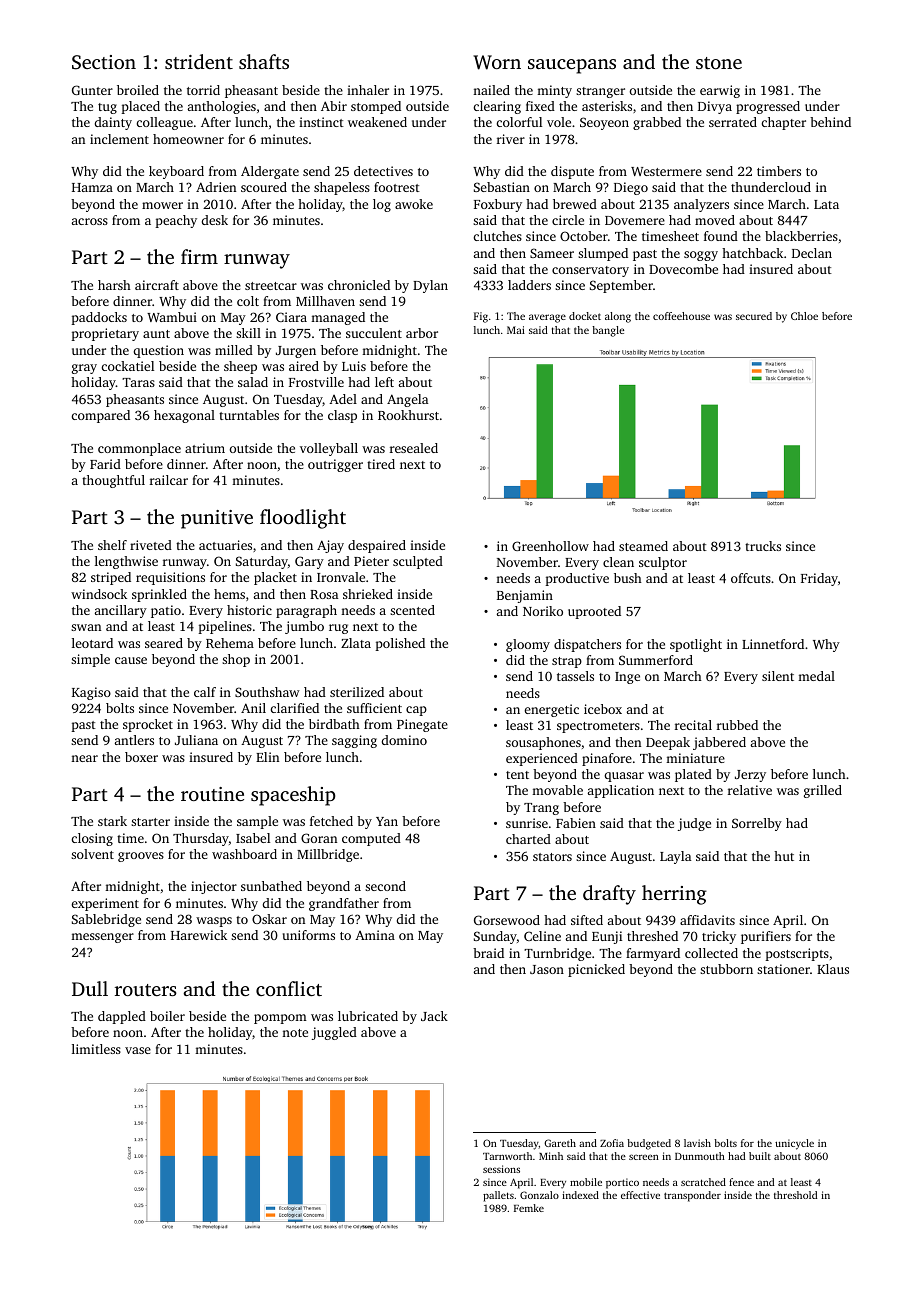 Image resolution: width=924 pixels, height=1308 pixels. What do you see at coordinates (719, 63) in the screenshot?
I see `stone` at bounding box center [719, 63].
